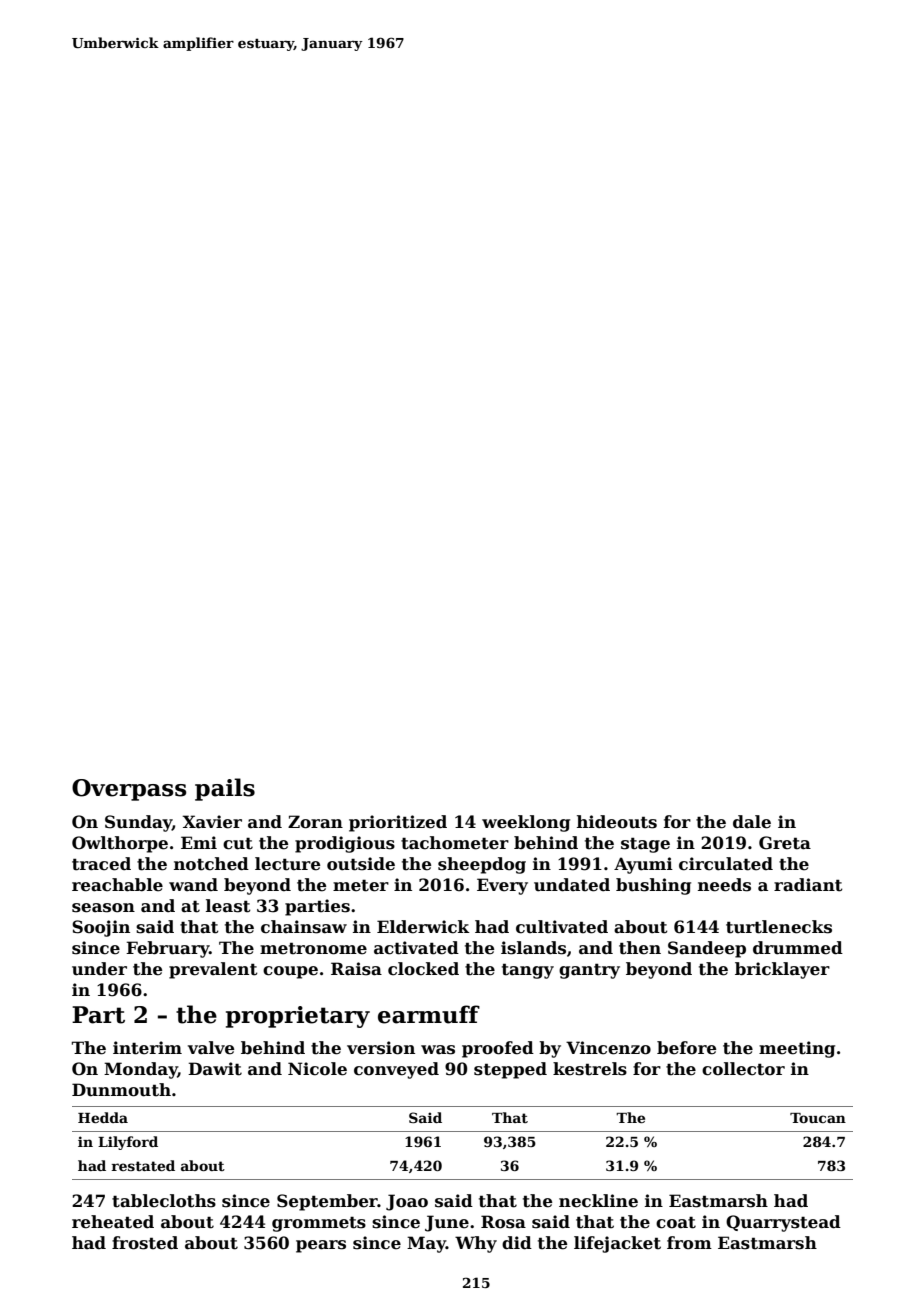  What do you see at coordinates (608, 1048) in the image?
I see `Vincenzo` at bounding box center [608, 1048].
